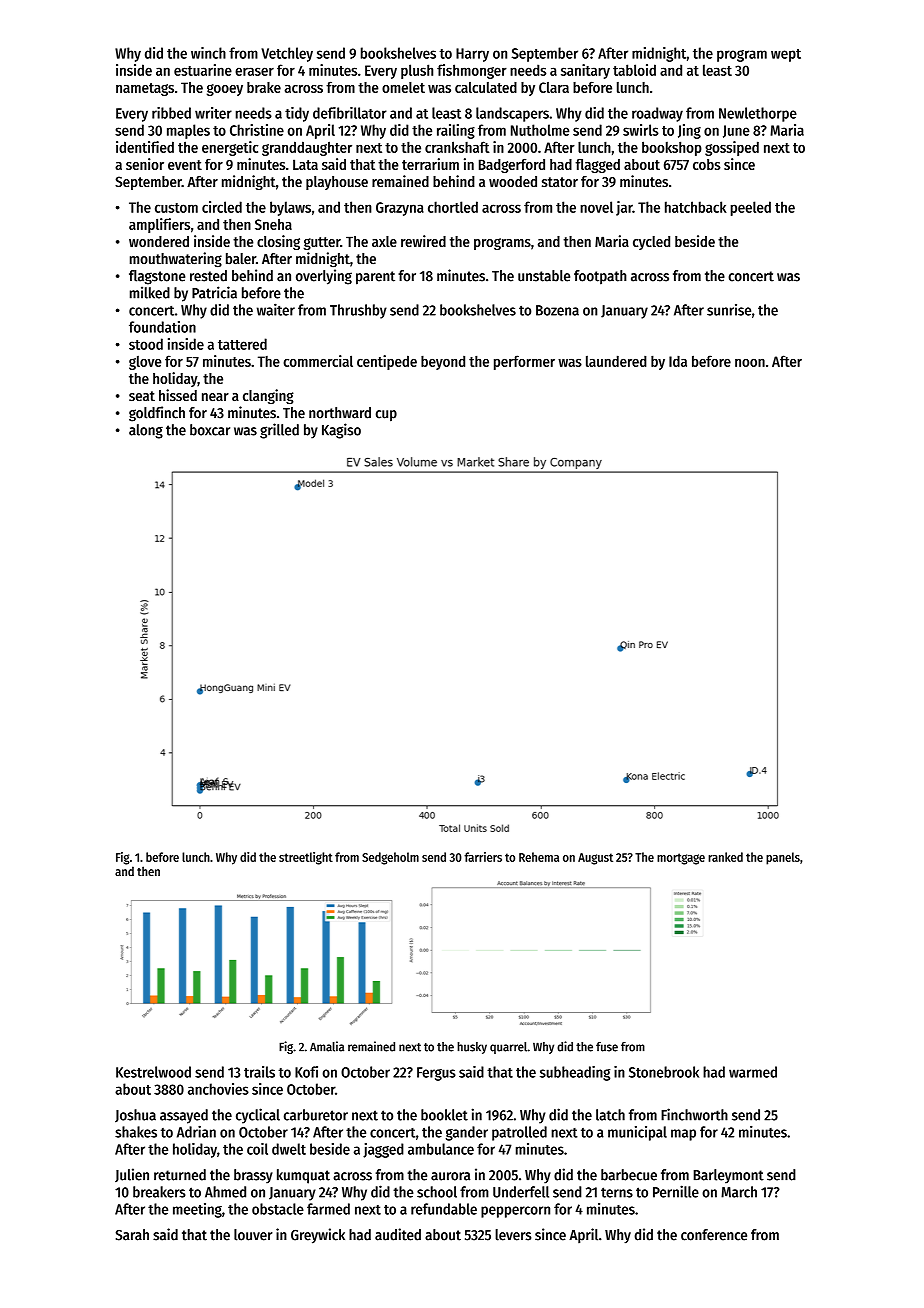 The height and width of the image is (1308, 924). I want to click on Sedgeholm, so click(390, 858).
